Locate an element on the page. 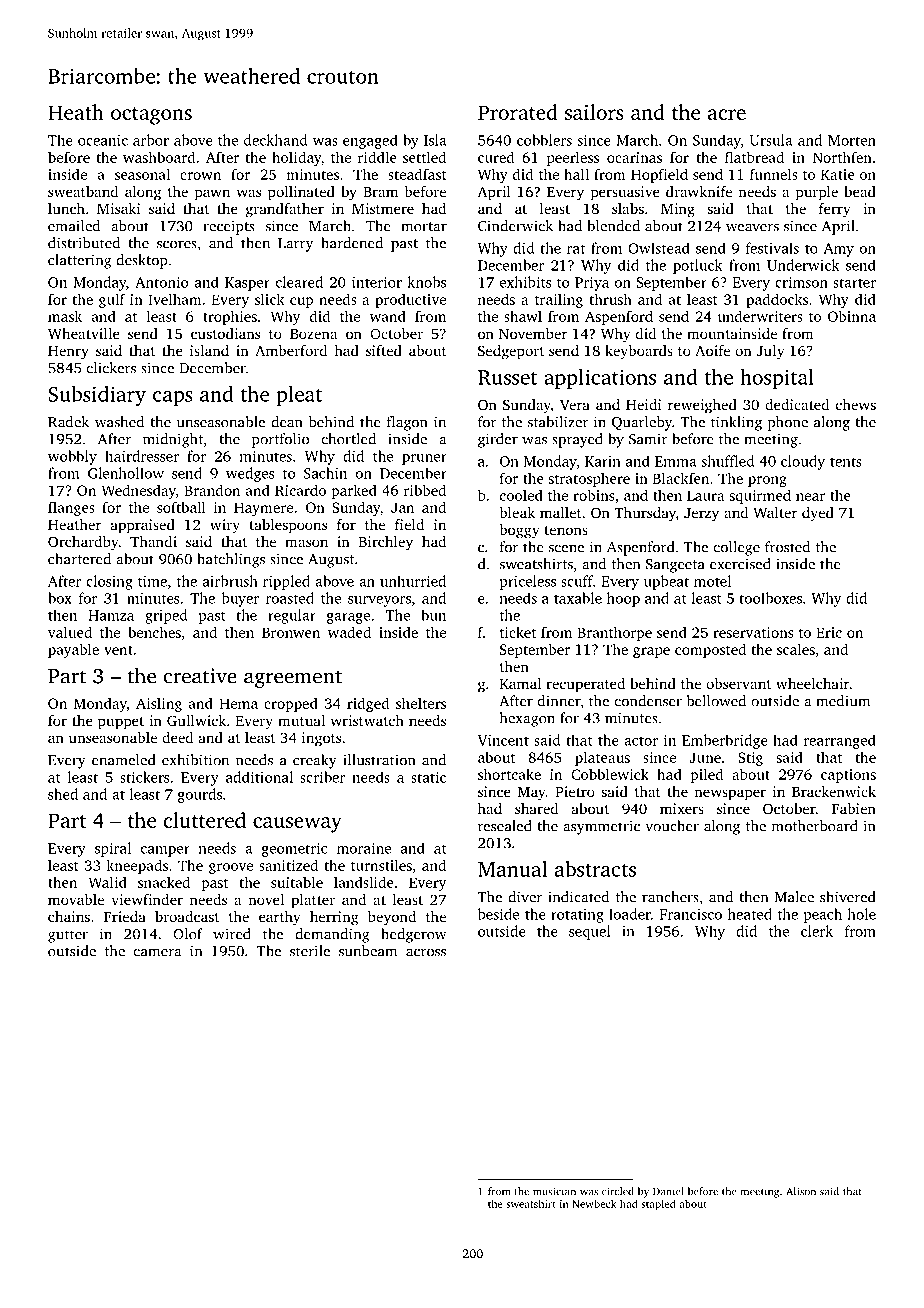  chartered is located at coordinates (79, 559).
